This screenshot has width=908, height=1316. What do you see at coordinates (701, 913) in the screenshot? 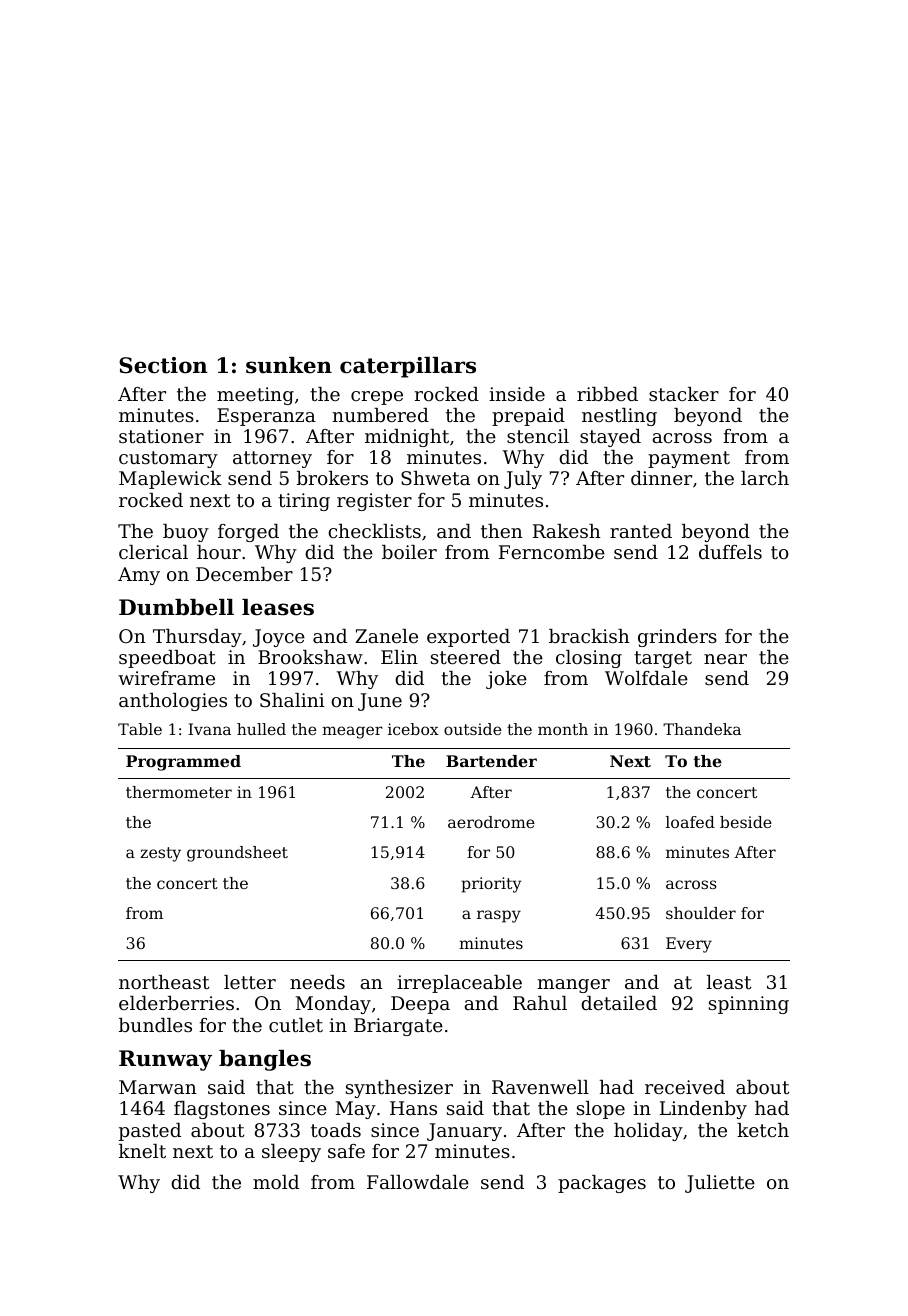
I see `shoulder` at bounding box center [701, 913].
